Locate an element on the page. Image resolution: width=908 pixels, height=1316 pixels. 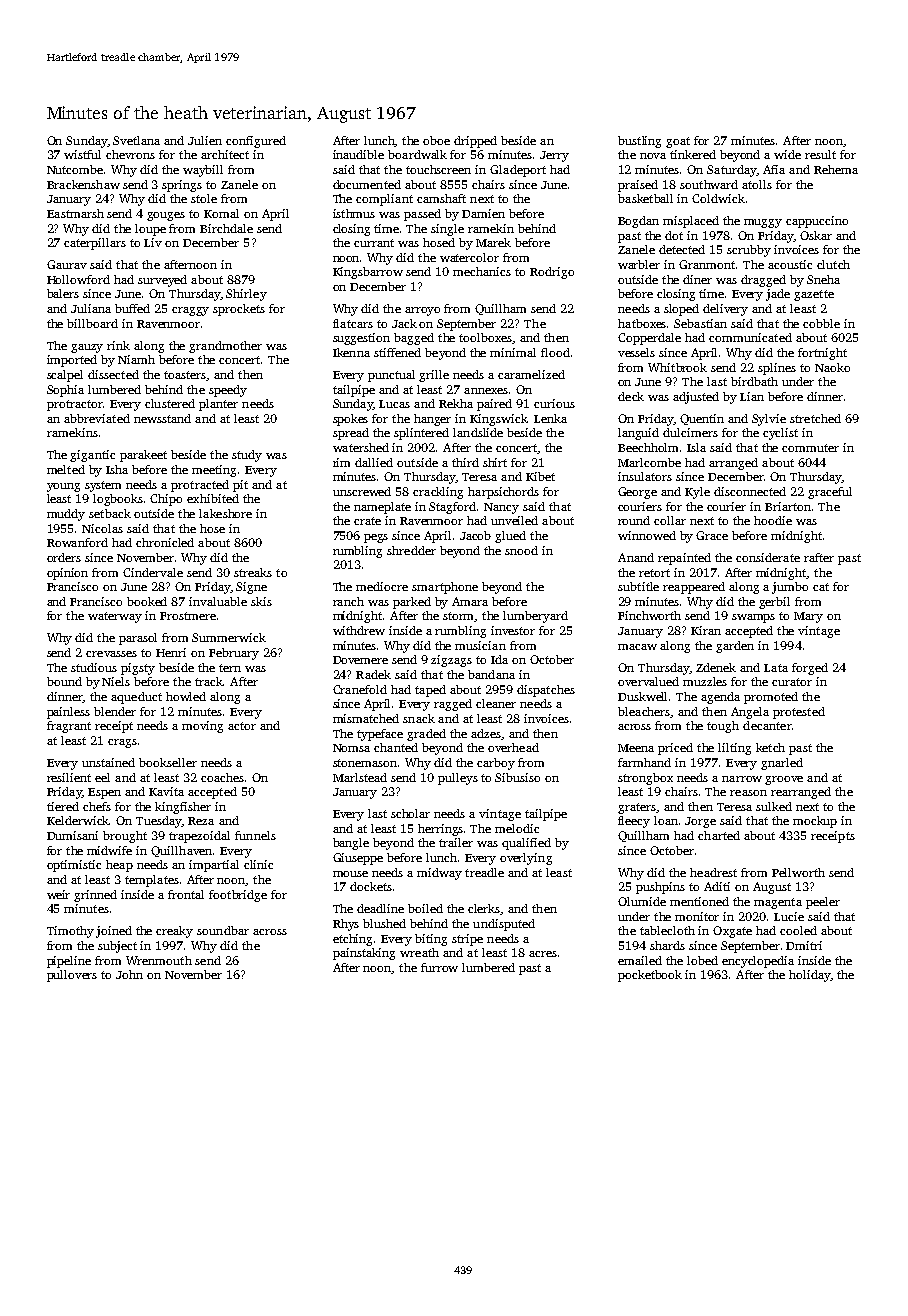
holiday is located at coordinates (809, 976).
